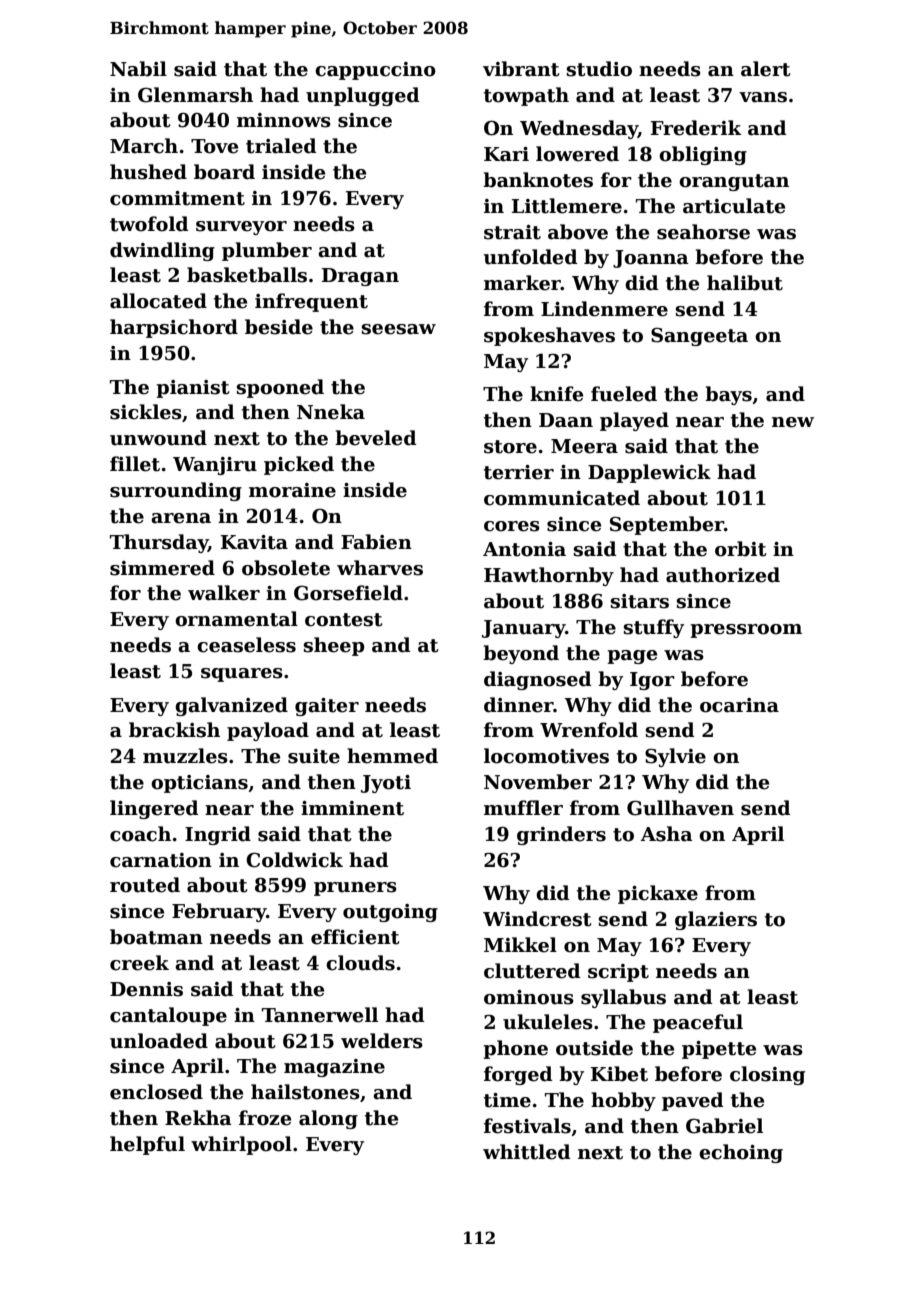  I want to click on halibut, so click(745, 283).
